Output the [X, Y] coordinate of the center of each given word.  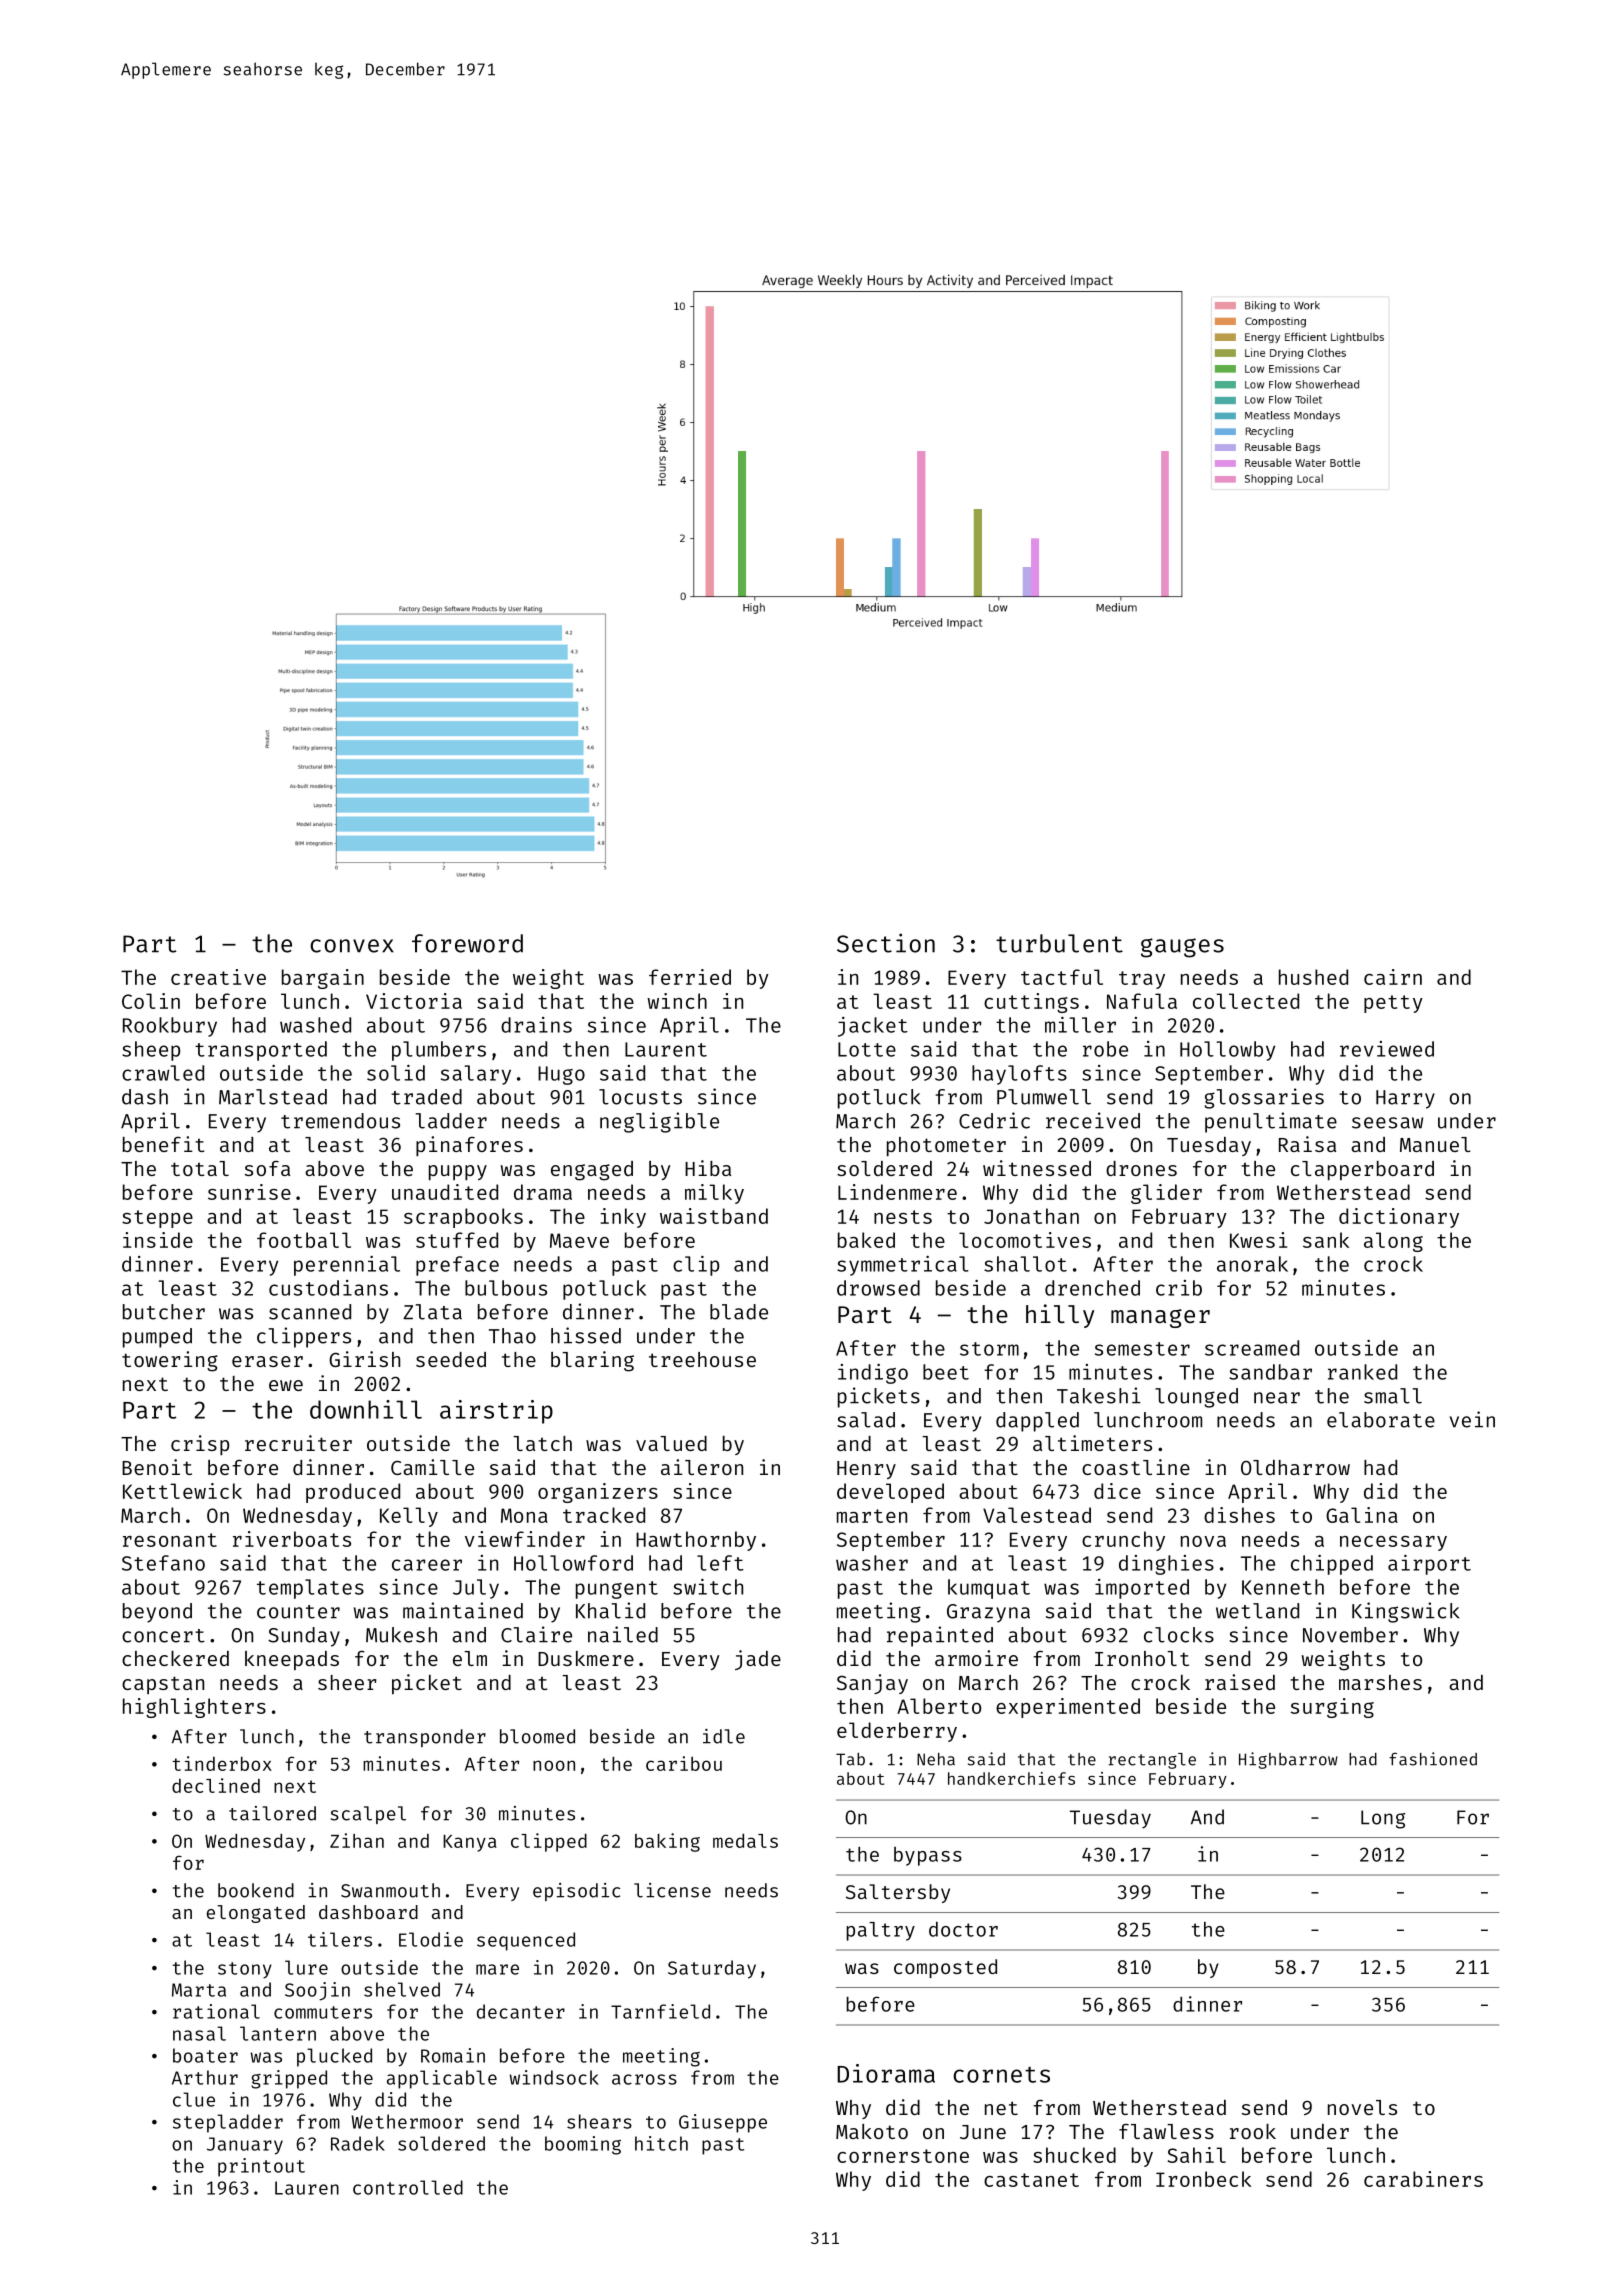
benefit [164, 1144]
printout [261, 2167]
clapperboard [1362, 1171]
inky [623, 1218]
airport [1429, 1565]
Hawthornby [696, 1541]
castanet [1031, 2180]
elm [470, 1658]
